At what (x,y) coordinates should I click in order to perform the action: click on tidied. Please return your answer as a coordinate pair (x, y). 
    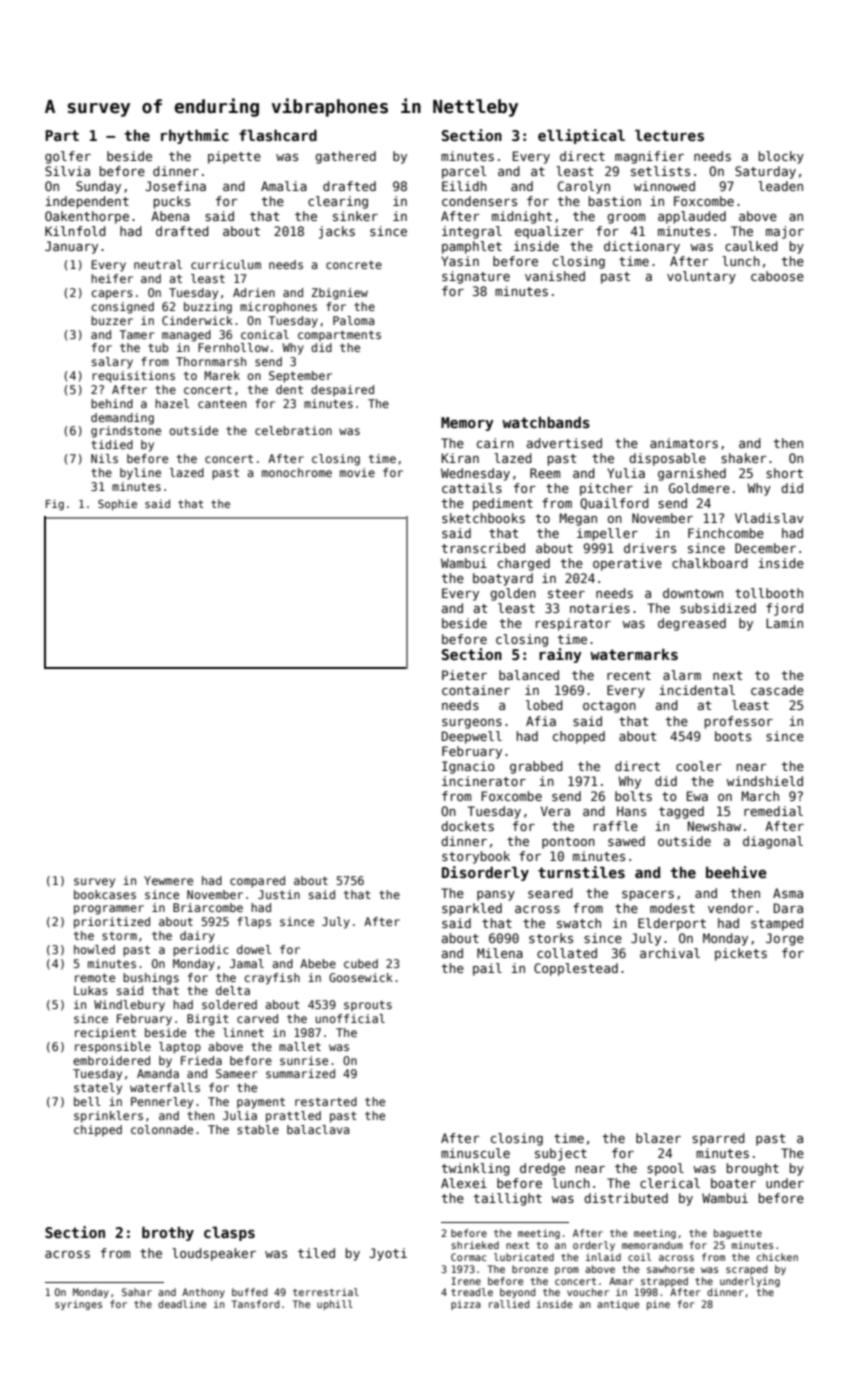
    Looking at the image, I should click on (112, 444).
